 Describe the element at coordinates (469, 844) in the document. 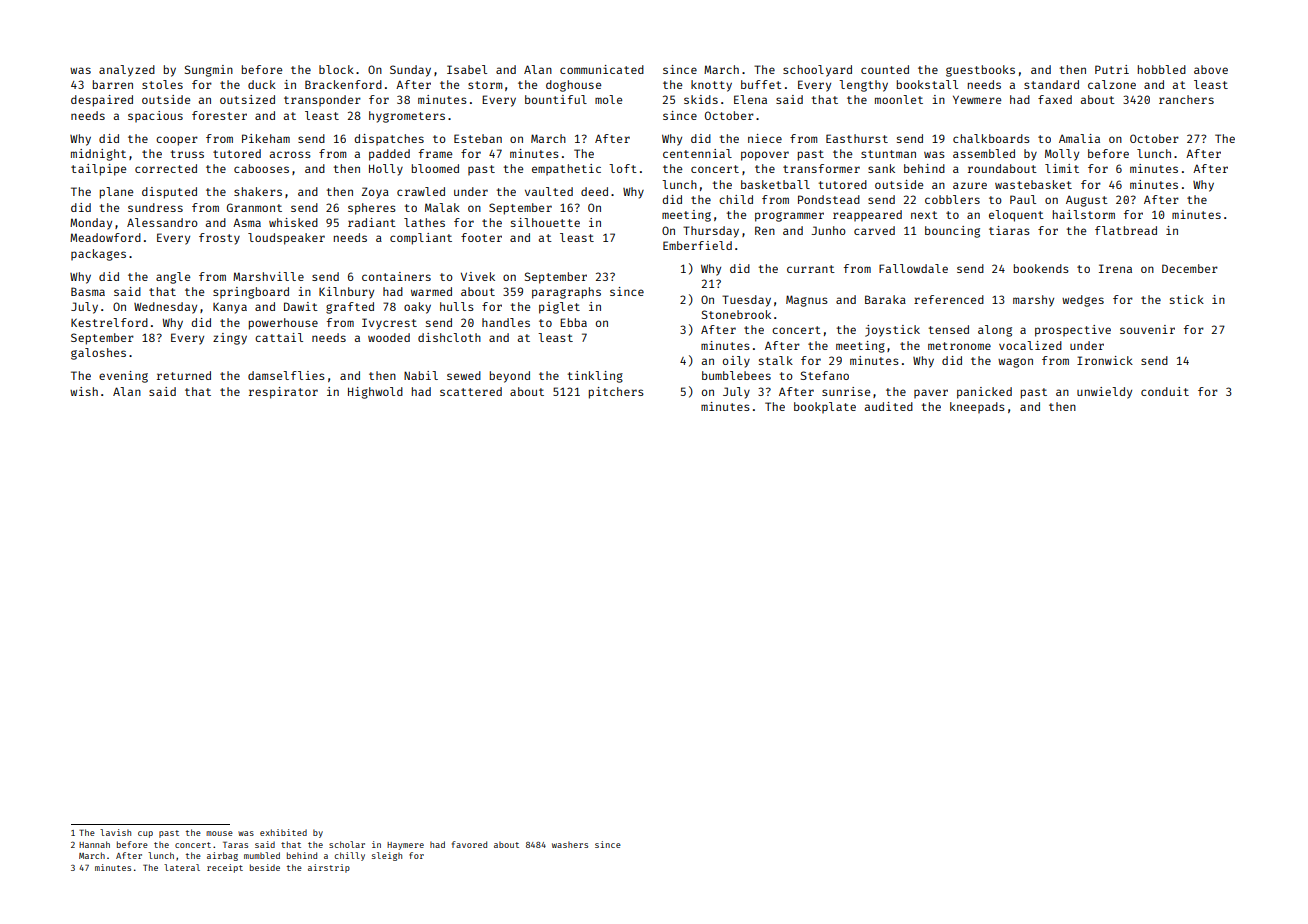

I see `favored` at that location.
